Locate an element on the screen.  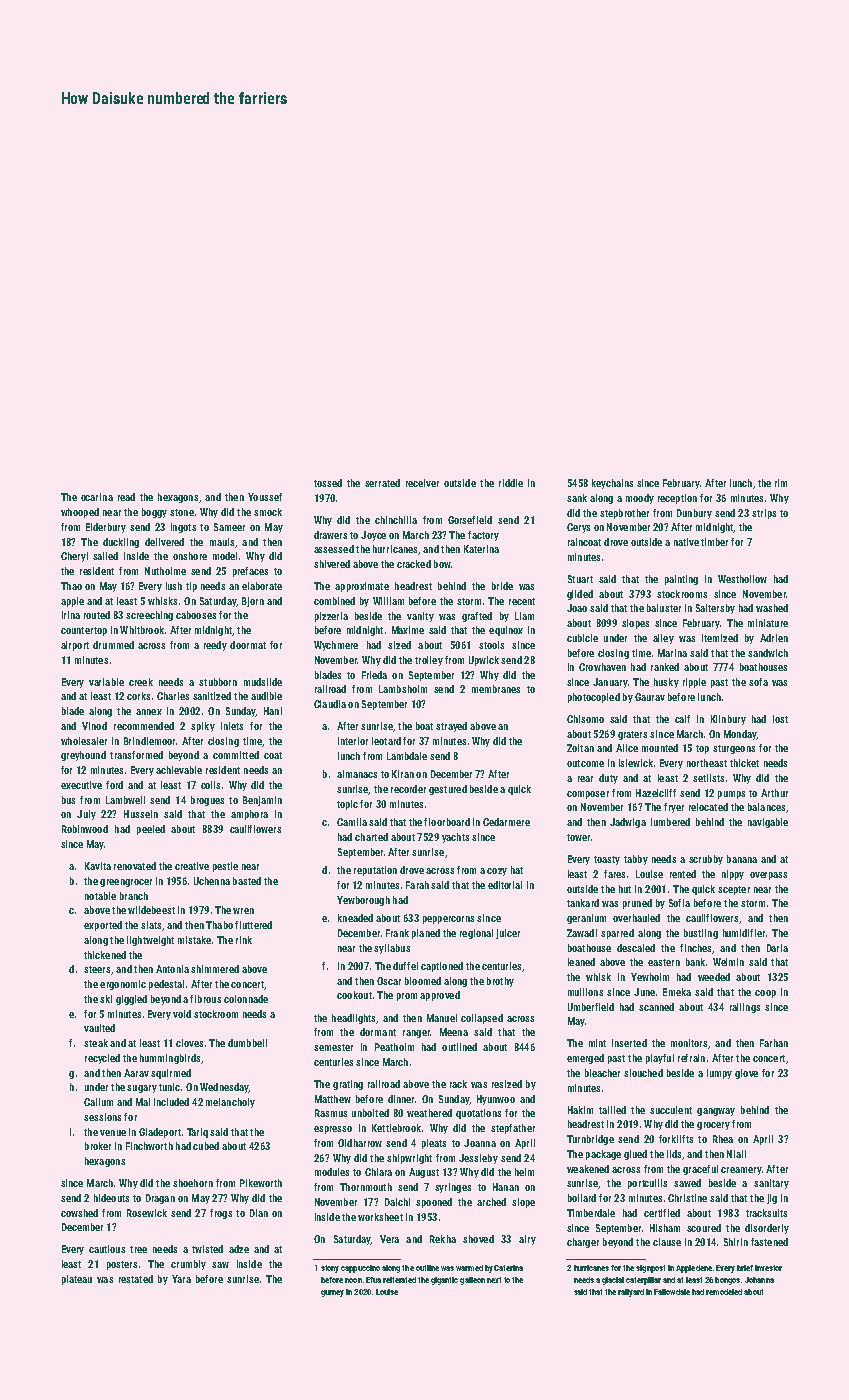
membranes is located at coordinates (496, 689).
